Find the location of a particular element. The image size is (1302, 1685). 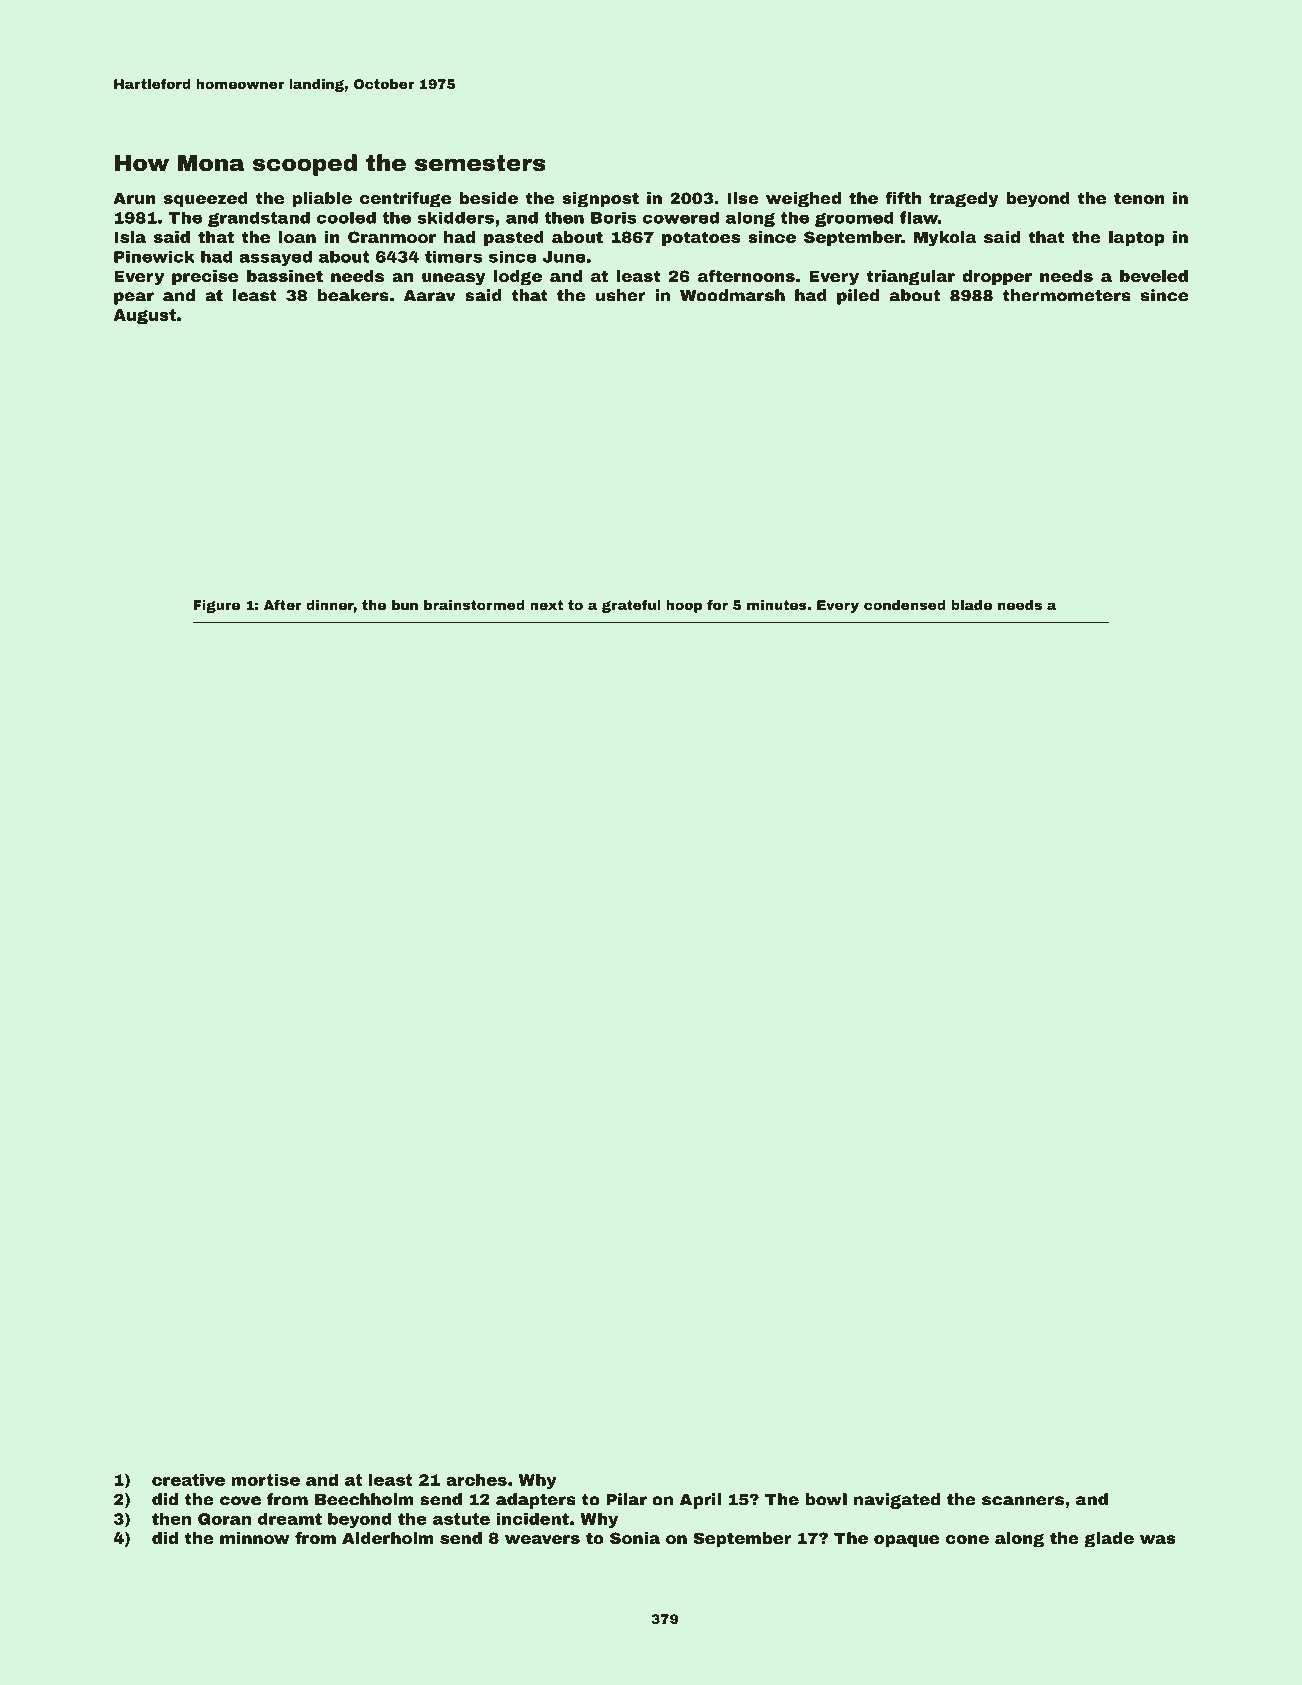

condensed is located at coordinates (905, 605).
